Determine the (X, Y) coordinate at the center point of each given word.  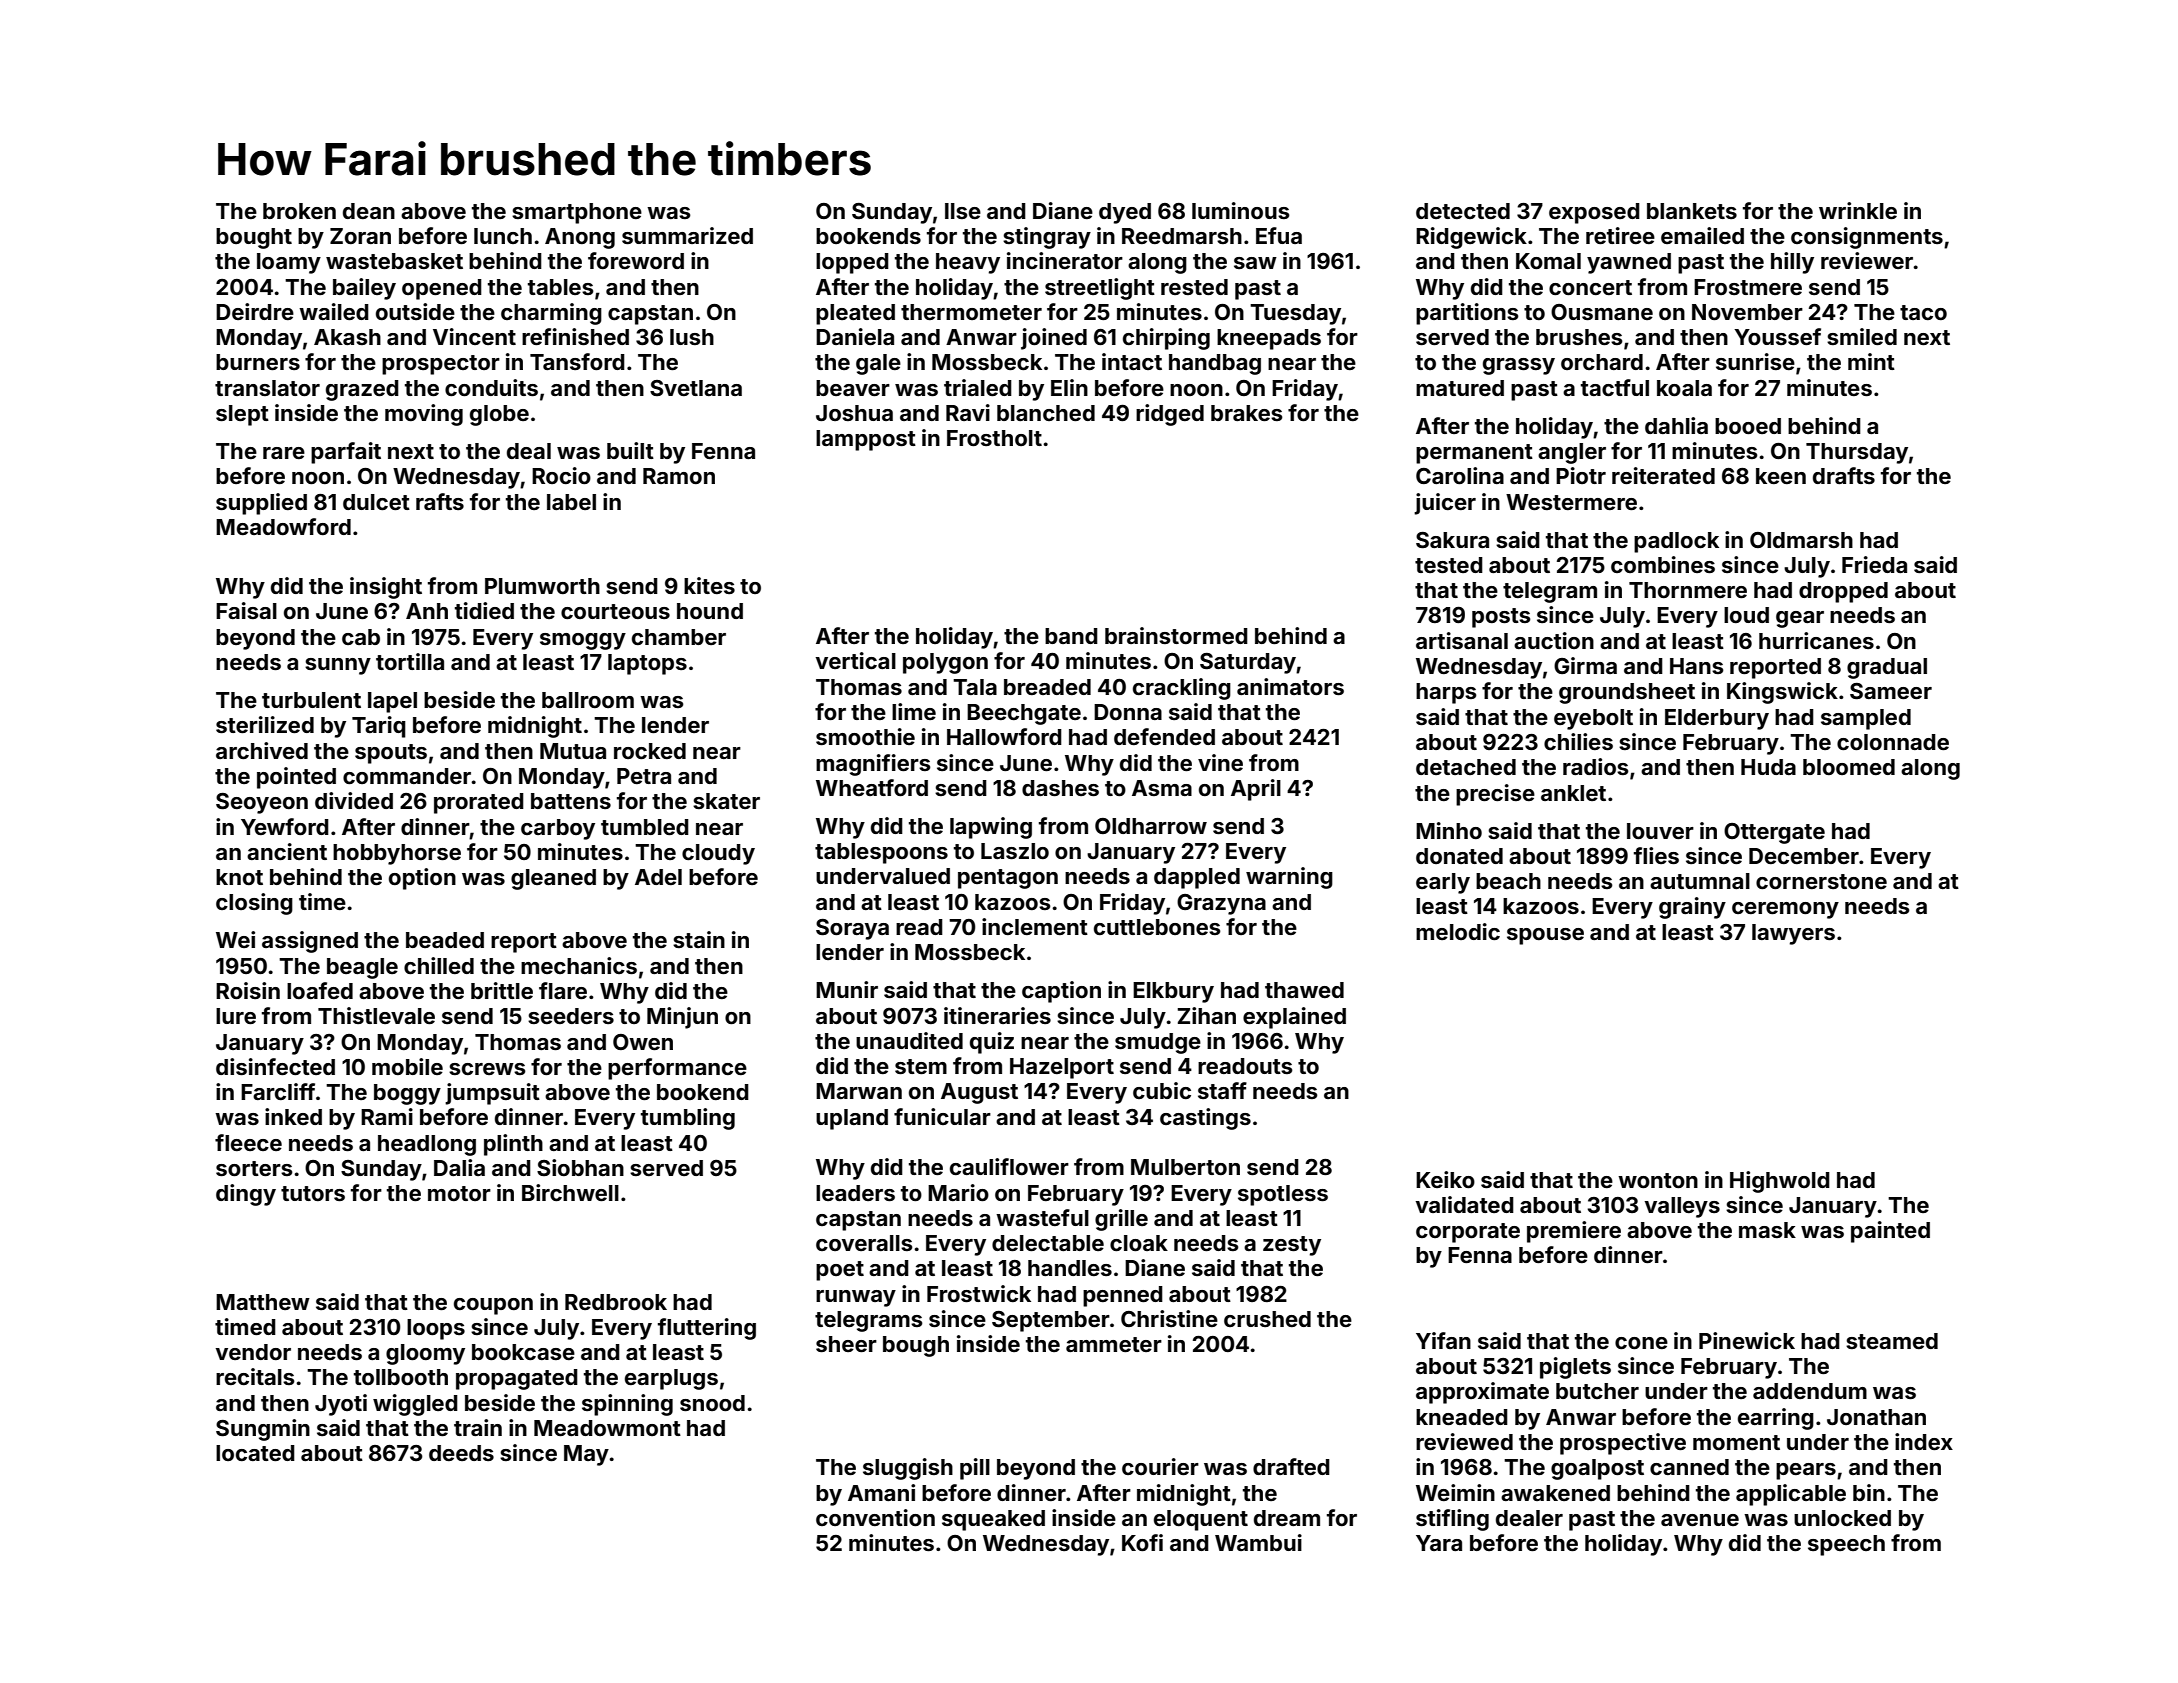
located (255, 1453)
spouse (1545, 936)
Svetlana (696, 388)
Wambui (1258, 1542)
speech (1846, 1545)
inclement (1035, 926)
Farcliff (278, 1091)
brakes (1247, 413)
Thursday (1857, 453)
